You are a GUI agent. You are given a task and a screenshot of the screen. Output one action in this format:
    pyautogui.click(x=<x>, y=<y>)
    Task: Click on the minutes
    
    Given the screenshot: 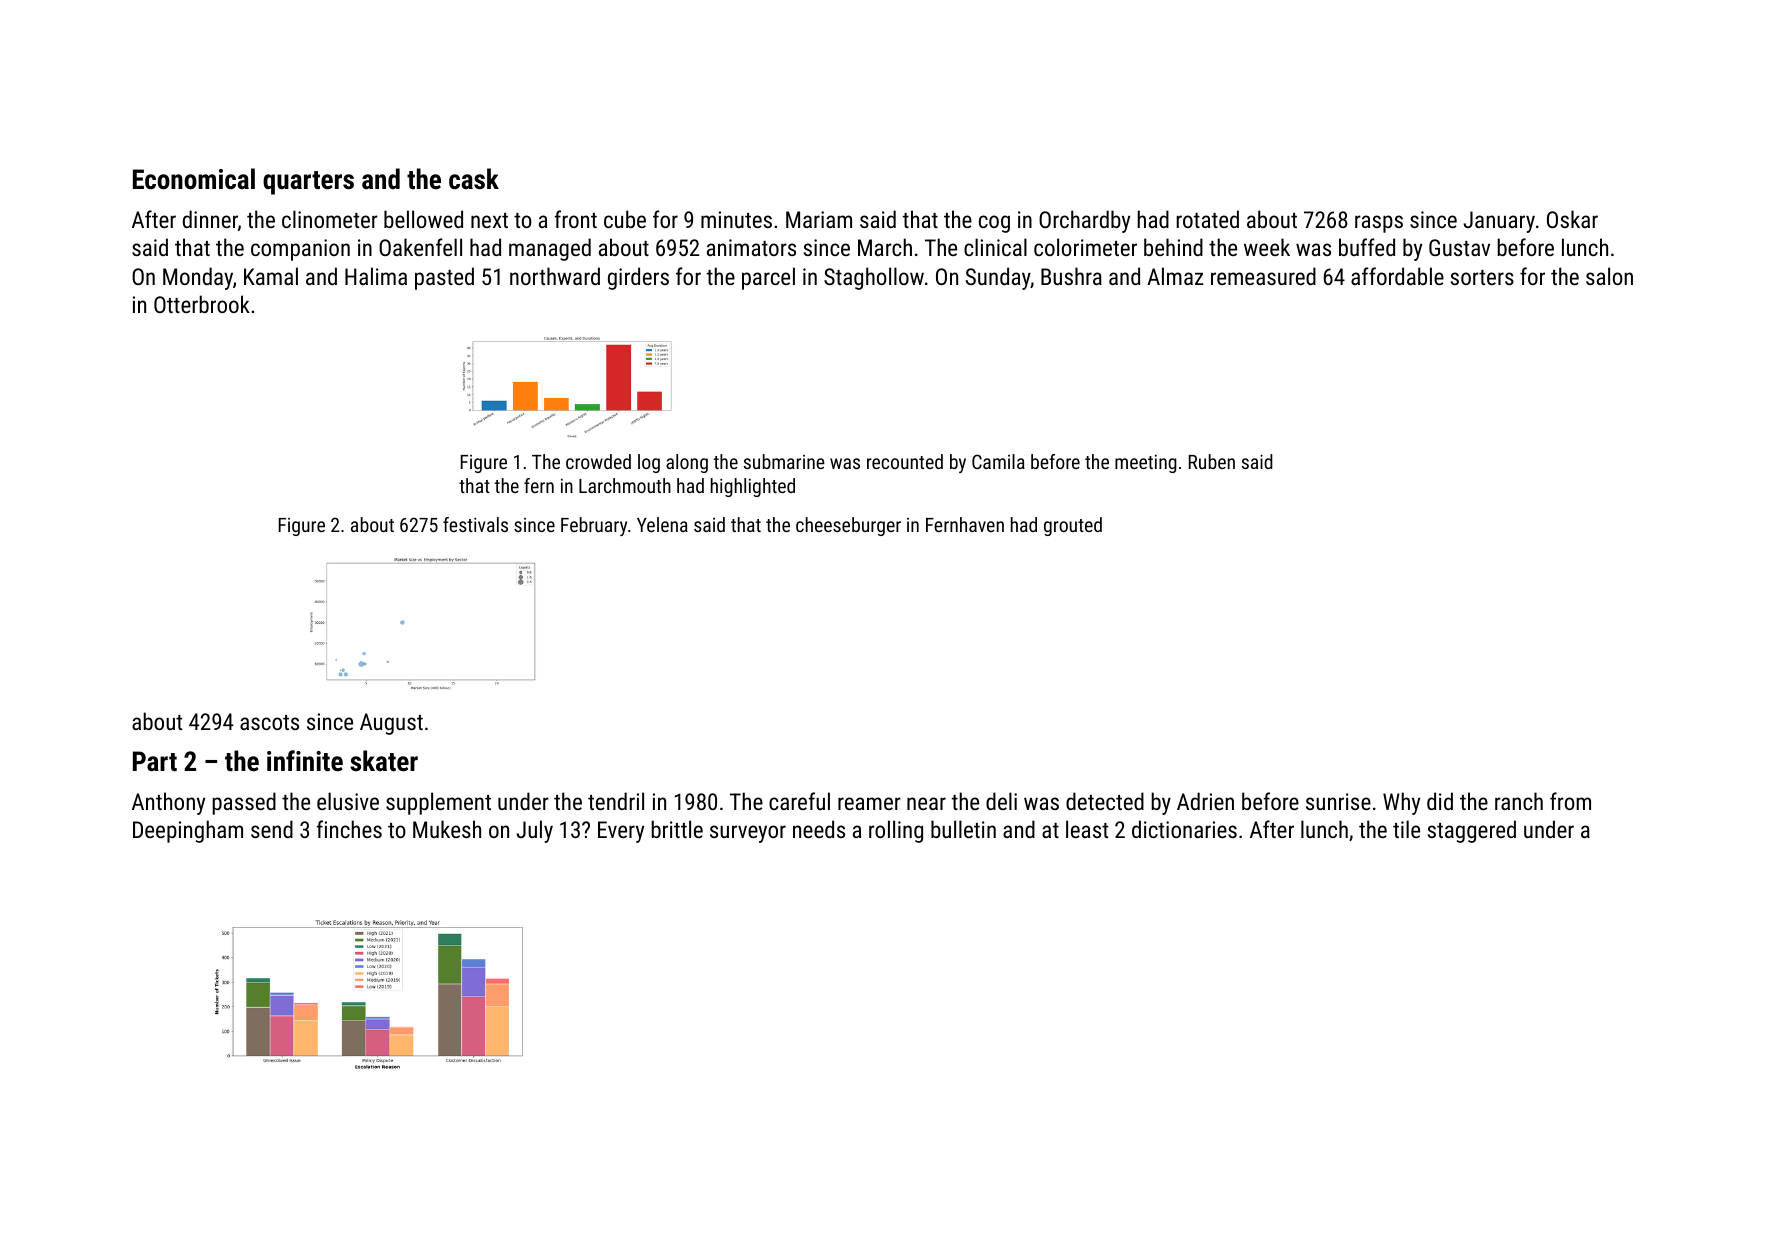 What is the action you would take?
    pyautogui.click(x=736, y=219)
